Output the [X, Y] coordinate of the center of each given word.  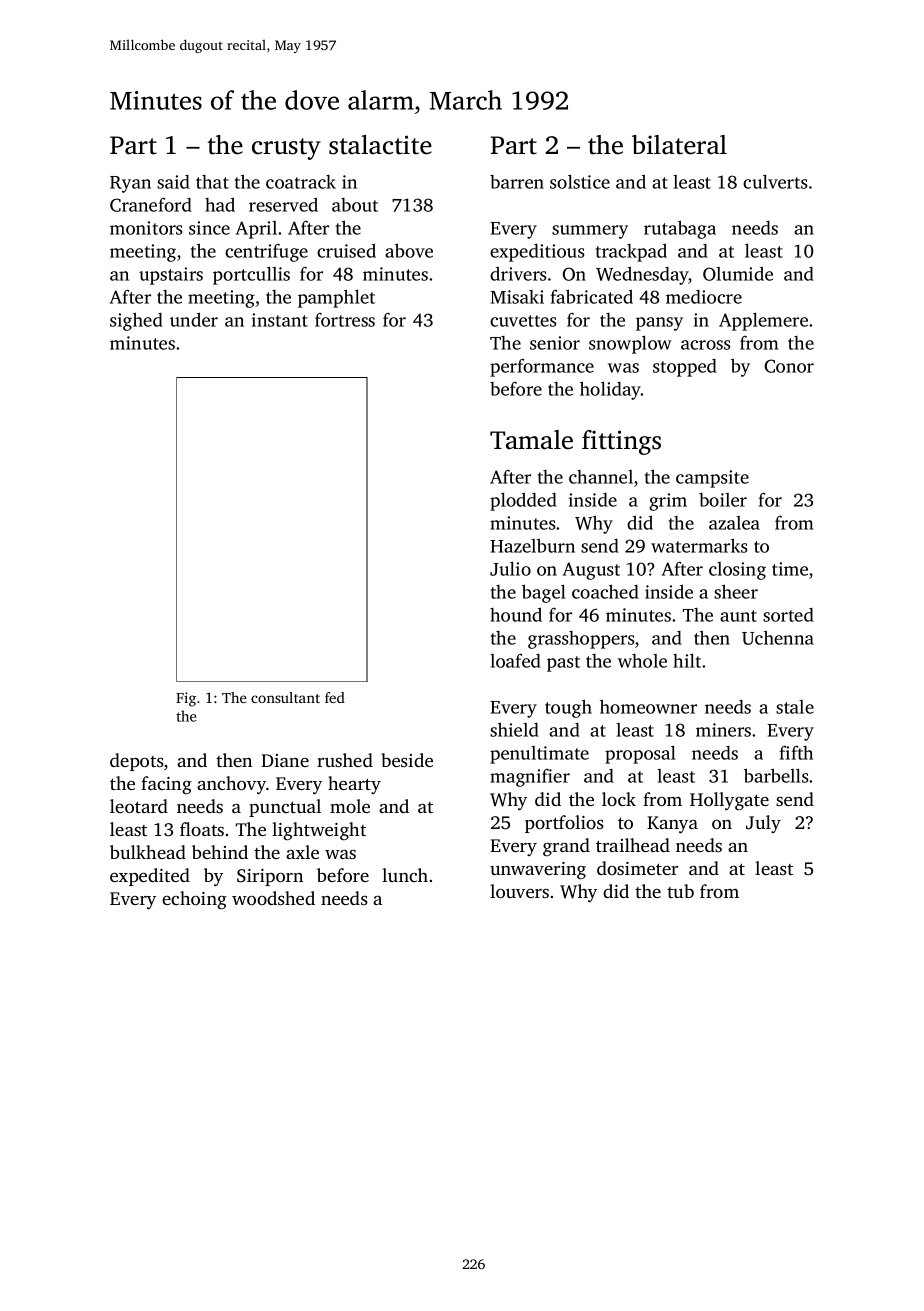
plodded [523, 501]
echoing [194, 900]
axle [302, 852]
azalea [734, 523]
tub [680, 891]
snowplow [630, 344]
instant [280, 320]
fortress [345, 319]
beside [407, 760]
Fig [186, 699]
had [220, 204]
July [763, 824]
